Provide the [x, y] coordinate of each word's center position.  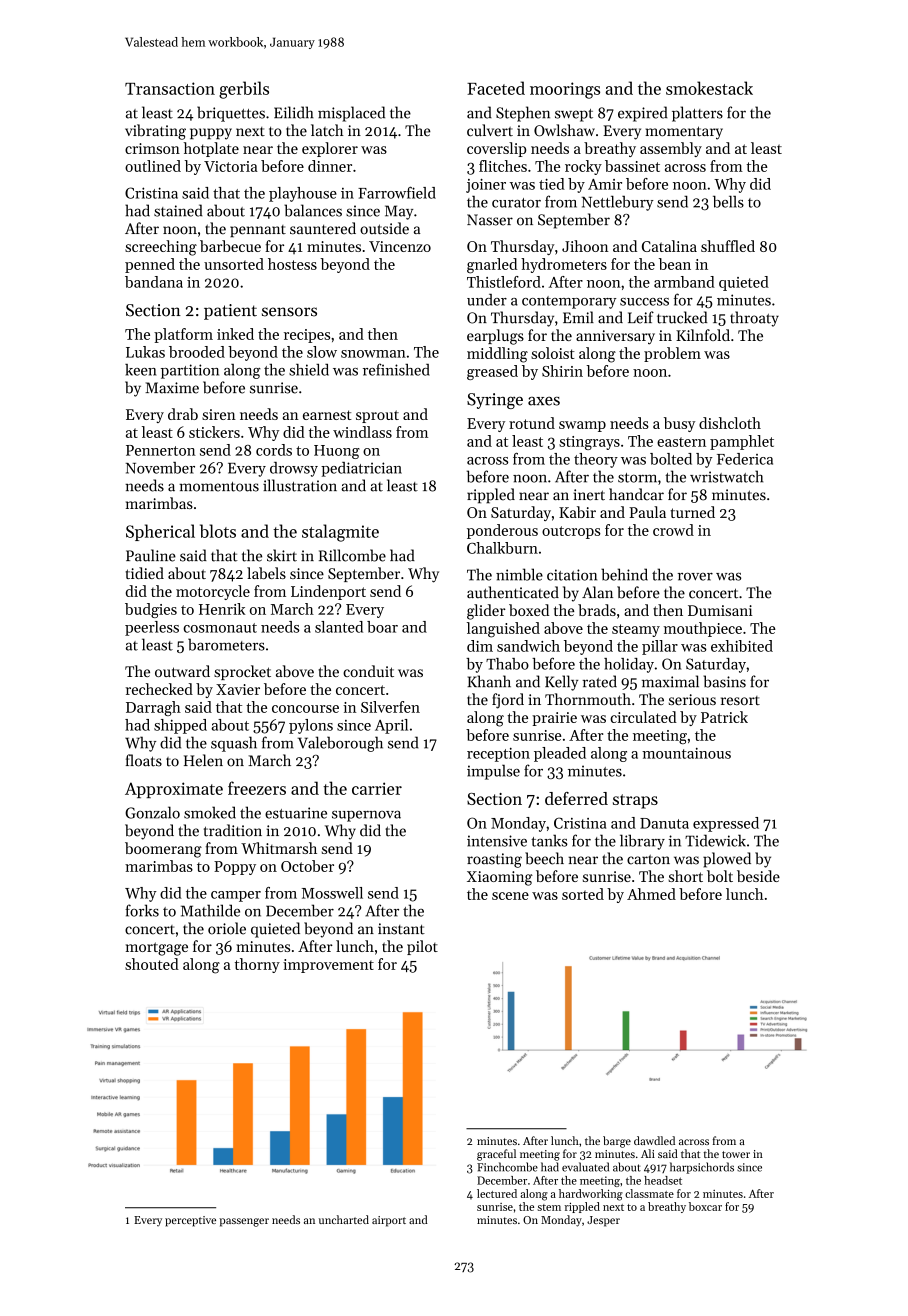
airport [389, 1221]
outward [182, 671]
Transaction [170, 88]
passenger [244, 1222]
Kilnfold [703, 335]
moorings [565, 90]
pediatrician [361, 469]
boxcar [705, 1206]
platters [697, 114]
